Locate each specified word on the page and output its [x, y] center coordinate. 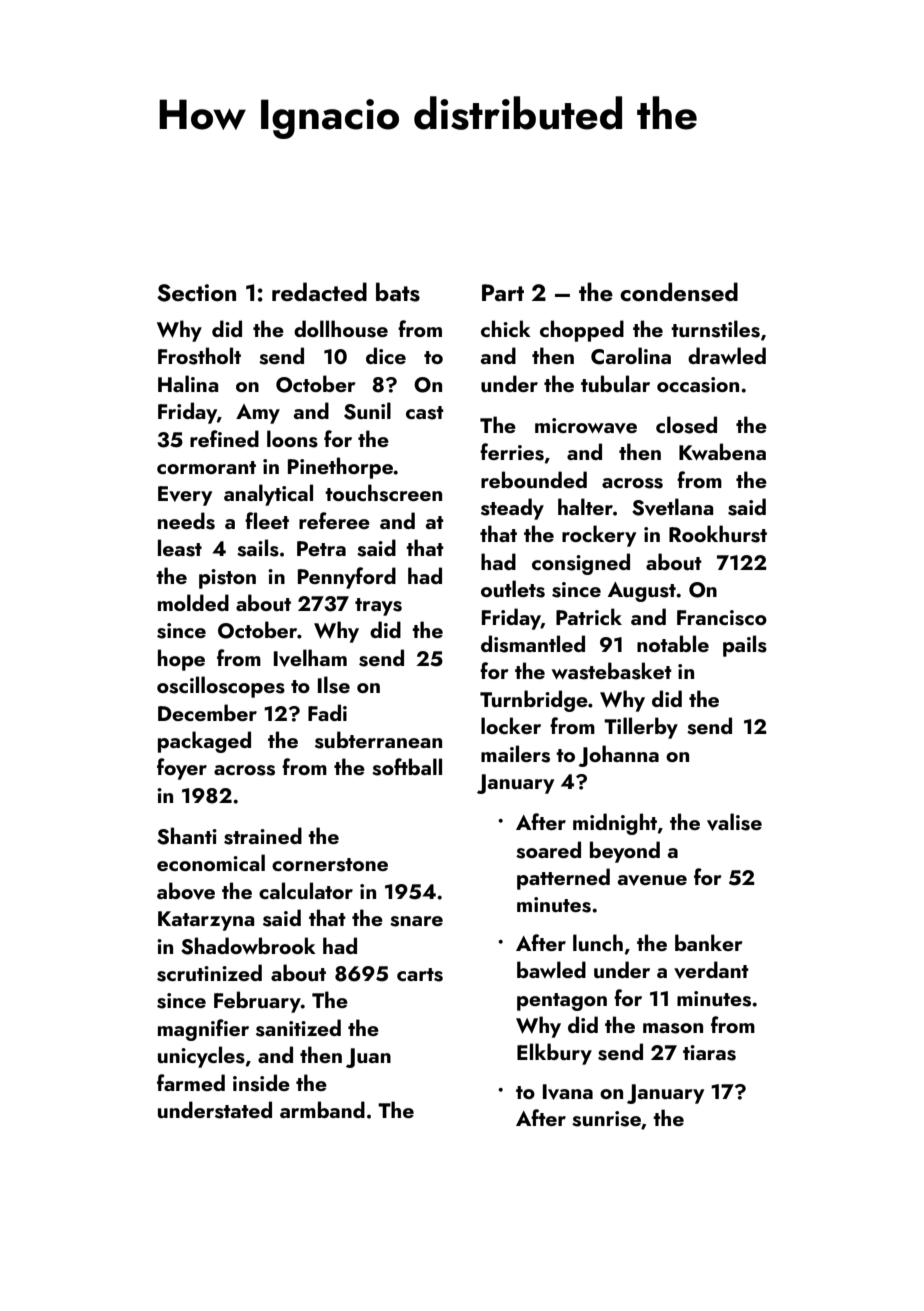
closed [686, 425]
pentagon [562, 1002]
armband [322, 1109]
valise [734, 822]
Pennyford [347, 578]
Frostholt [199, 356]
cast [425, 413]
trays [378, 607]
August [642, 592]
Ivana [568, 1092]
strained [263, 836]
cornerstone [330, 865]
